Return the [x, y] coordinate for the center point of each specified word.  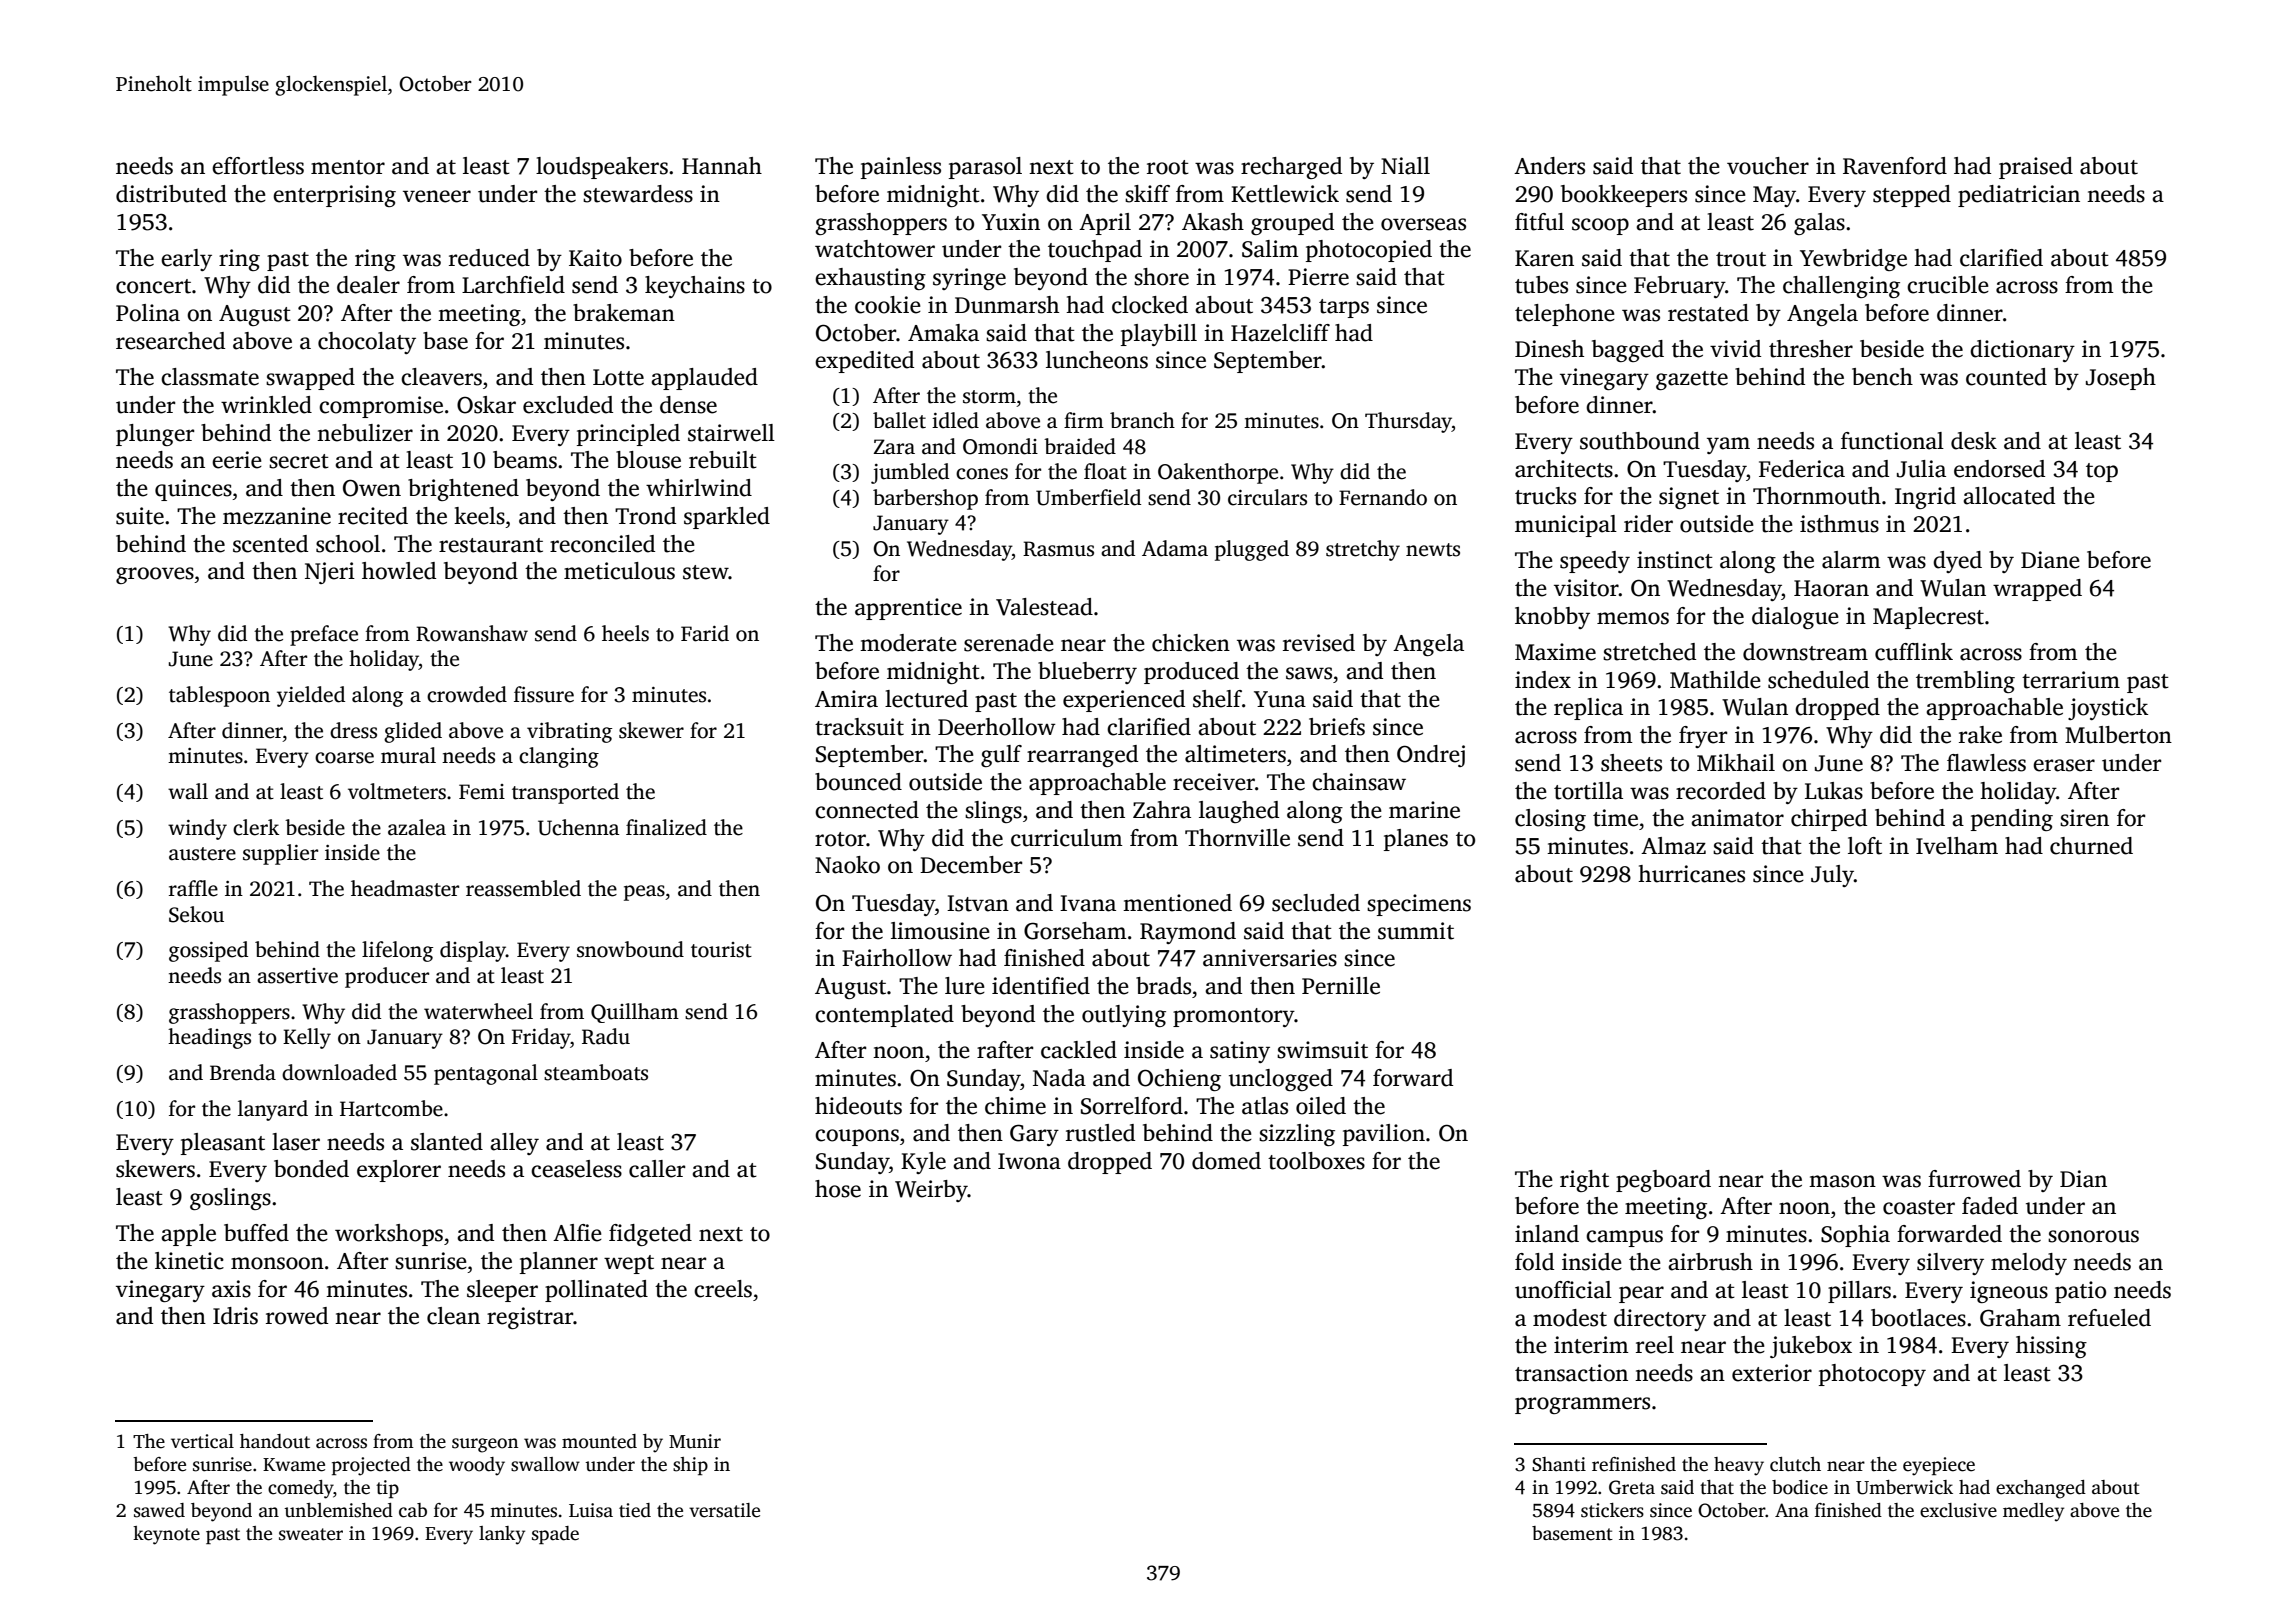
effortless [258, 166]
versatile [724, 1510]
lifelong [397, 951]
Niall [1405, 166]
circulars [1267, 497]
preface [324, 635]
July [1832, 876]
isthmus [1839, 524]
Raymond [1188, 933]
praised [2036, 168]
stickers [1612, 1510]
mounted [599, 1441]
